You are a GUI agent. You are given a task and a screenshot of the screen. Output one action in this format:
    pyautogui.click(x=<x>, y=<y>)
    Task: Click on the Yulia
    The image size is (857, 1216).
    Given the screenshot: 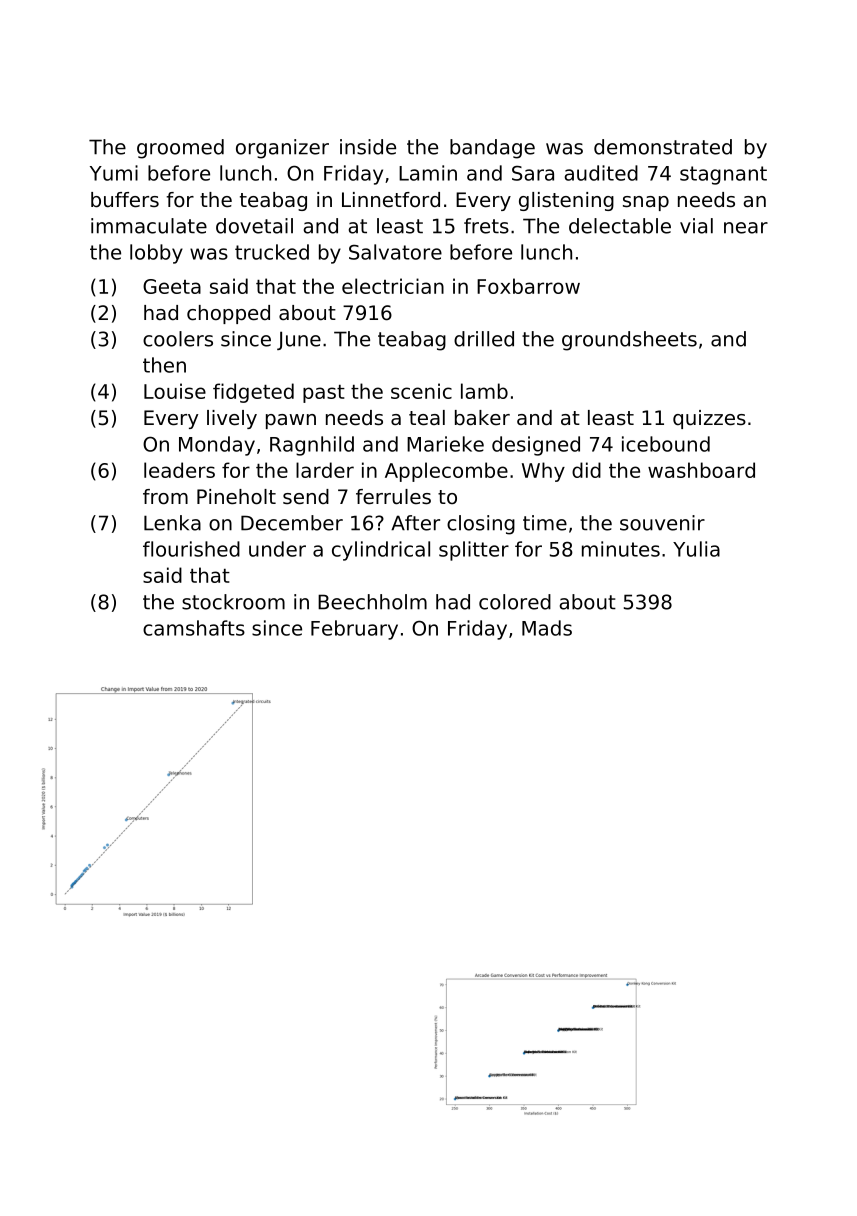 What is the action you would take?
    pyautogui.click(x=696, y=549)
